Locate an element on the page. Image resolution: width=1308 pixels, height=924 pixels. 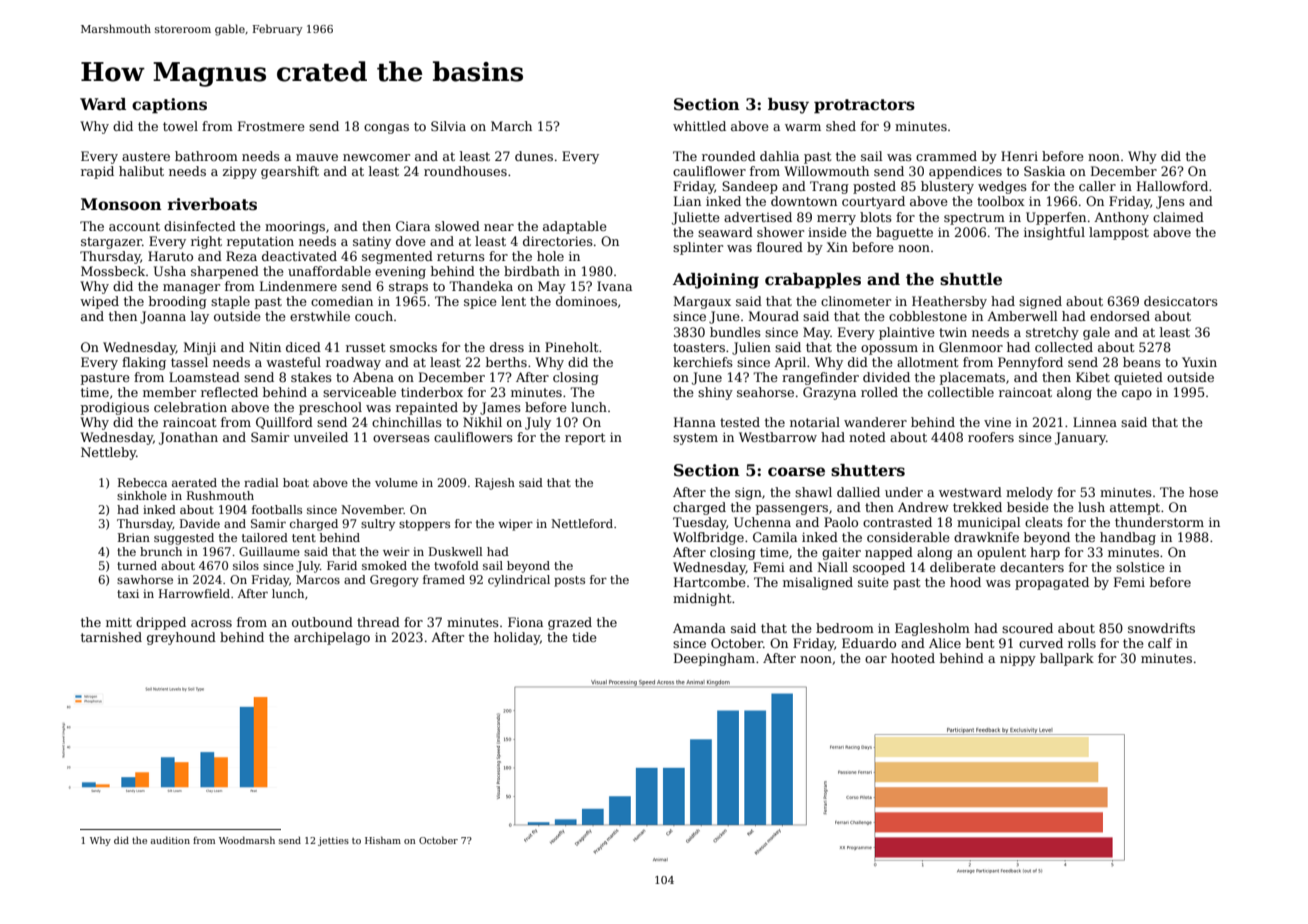
notarial is located at coordinates (815, 422).
